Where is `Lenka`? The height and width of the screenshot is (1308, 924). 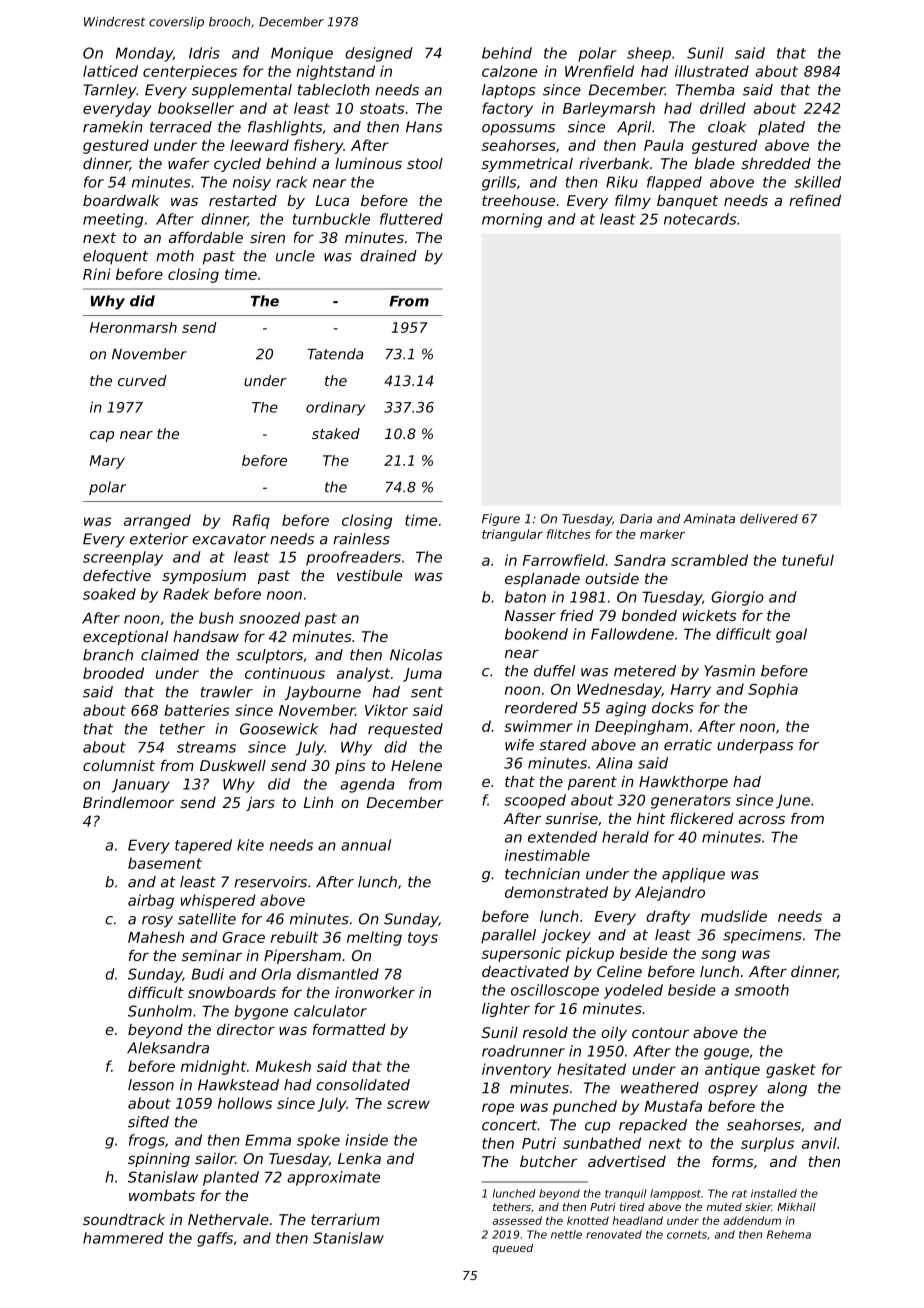 Lenka is located at coordinates (359, 1158).
